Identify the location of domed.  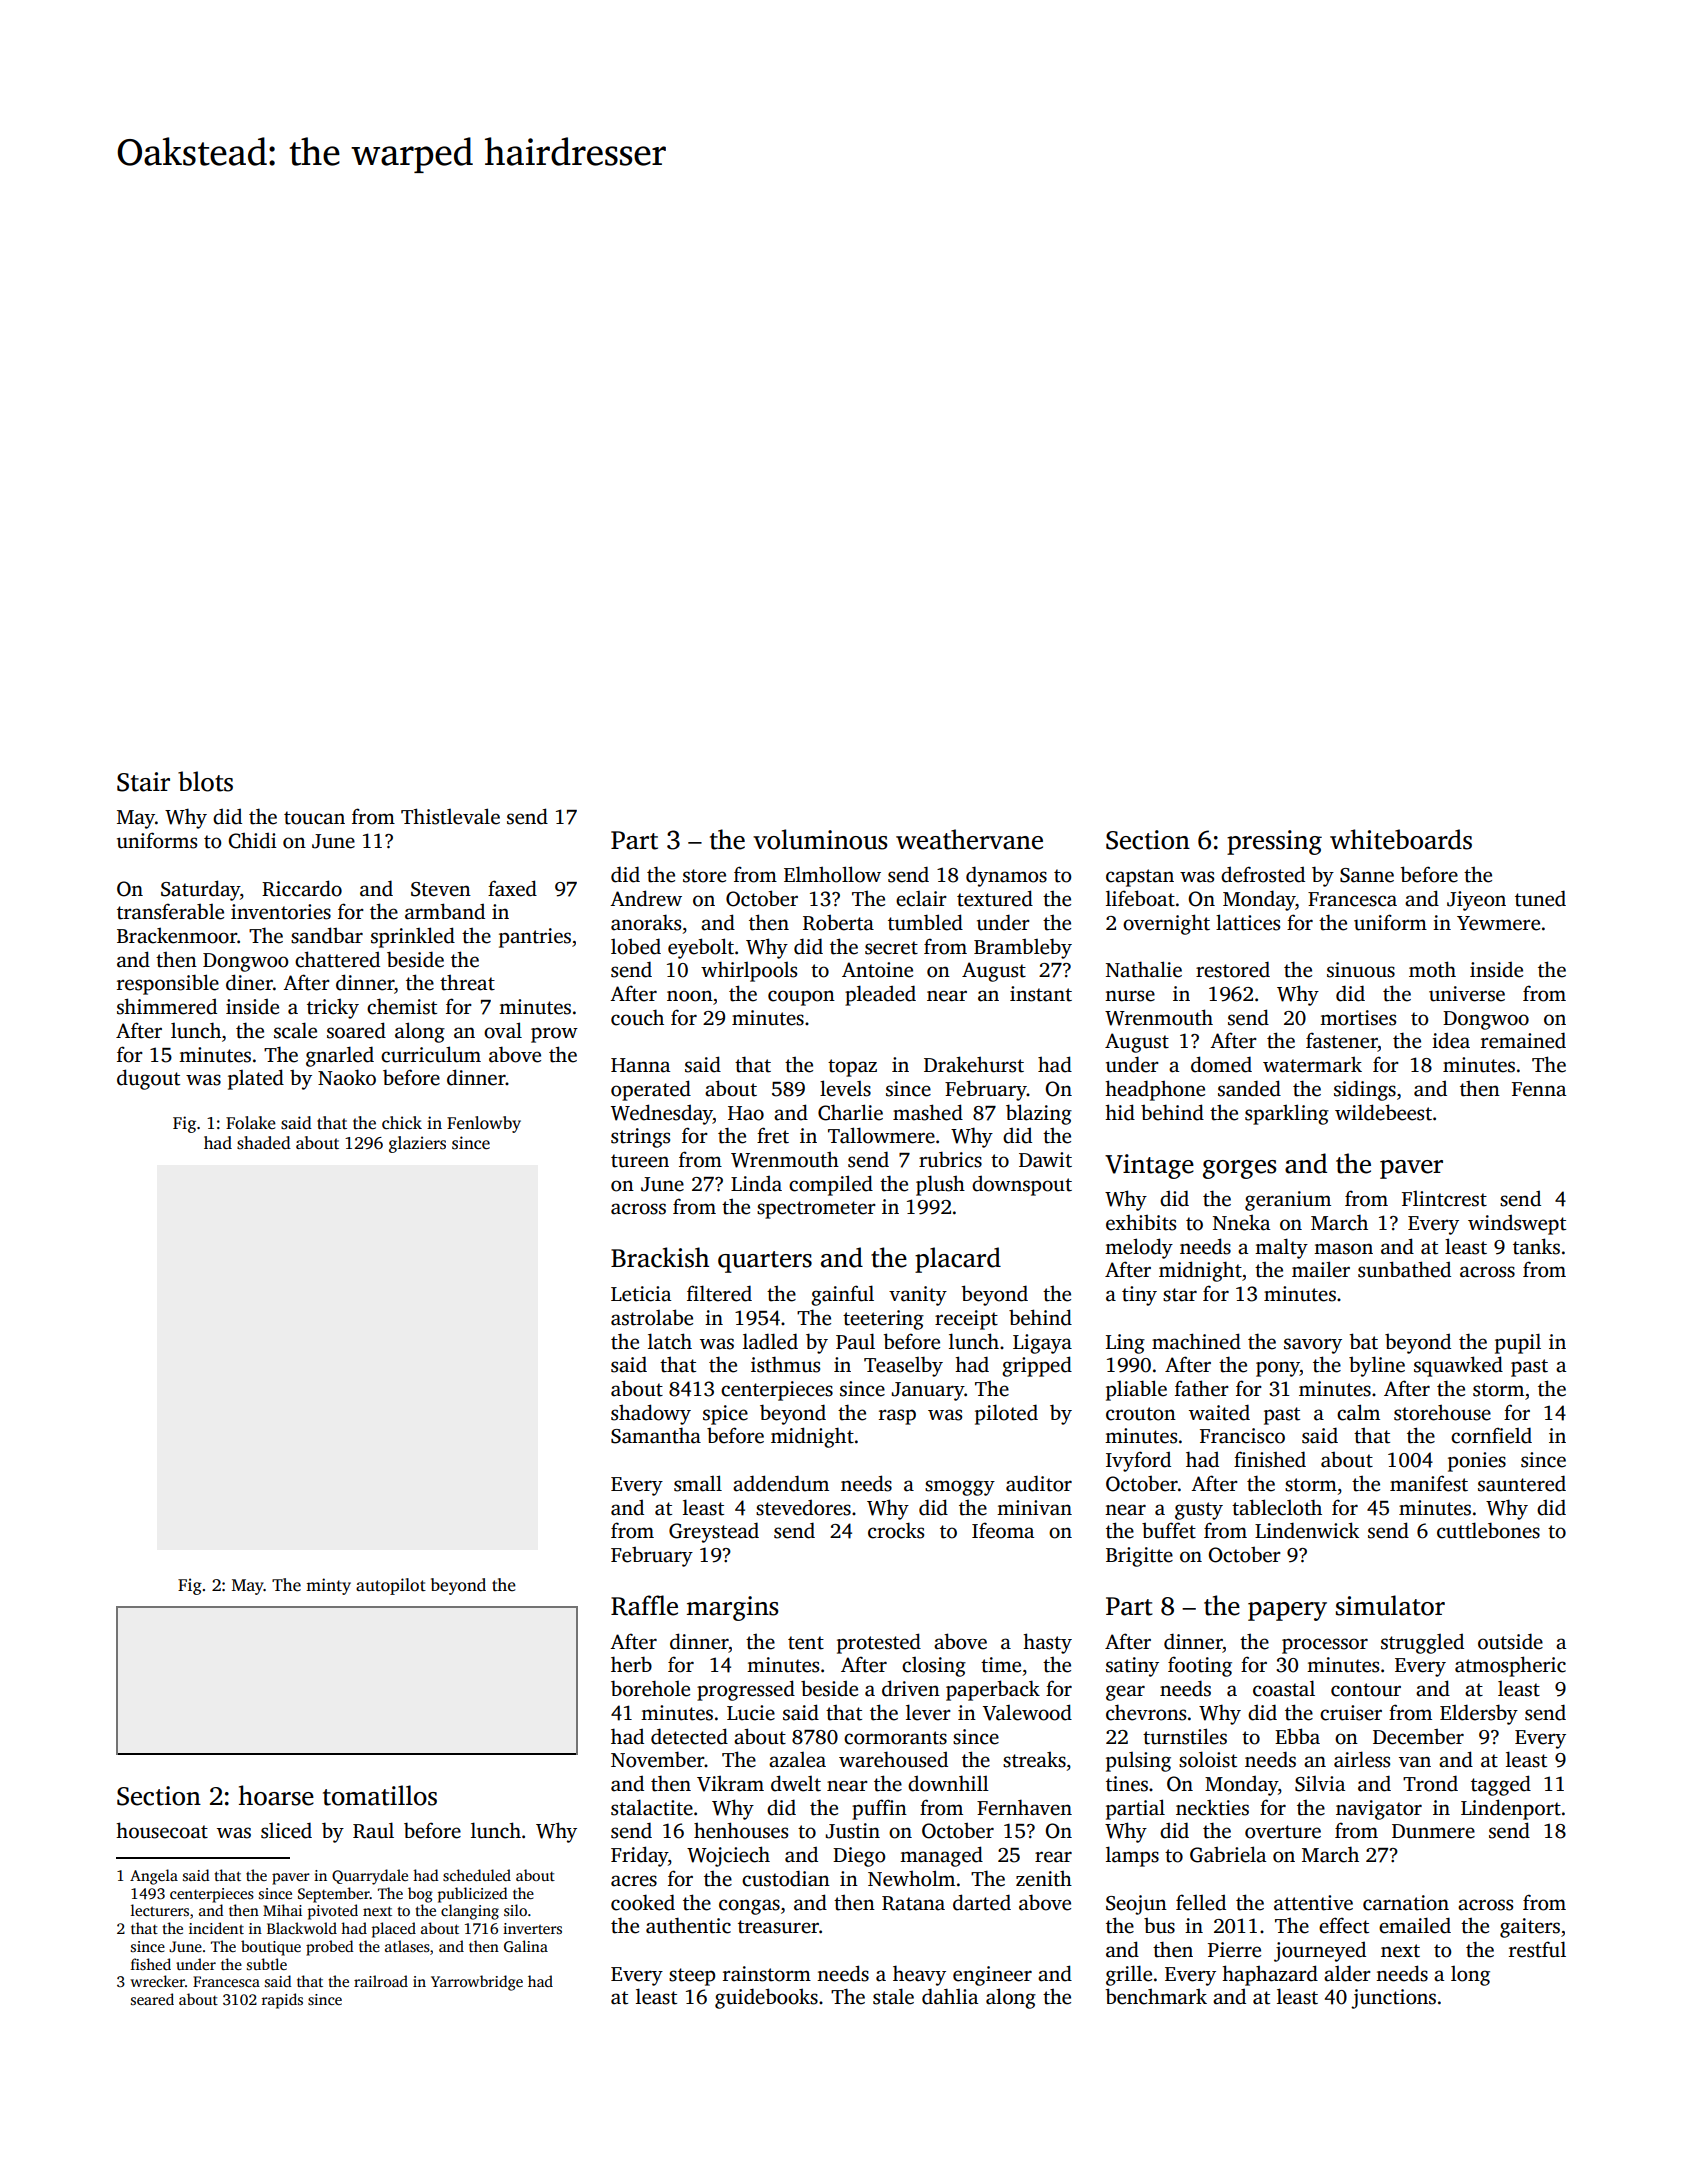
(1221, 1064).
